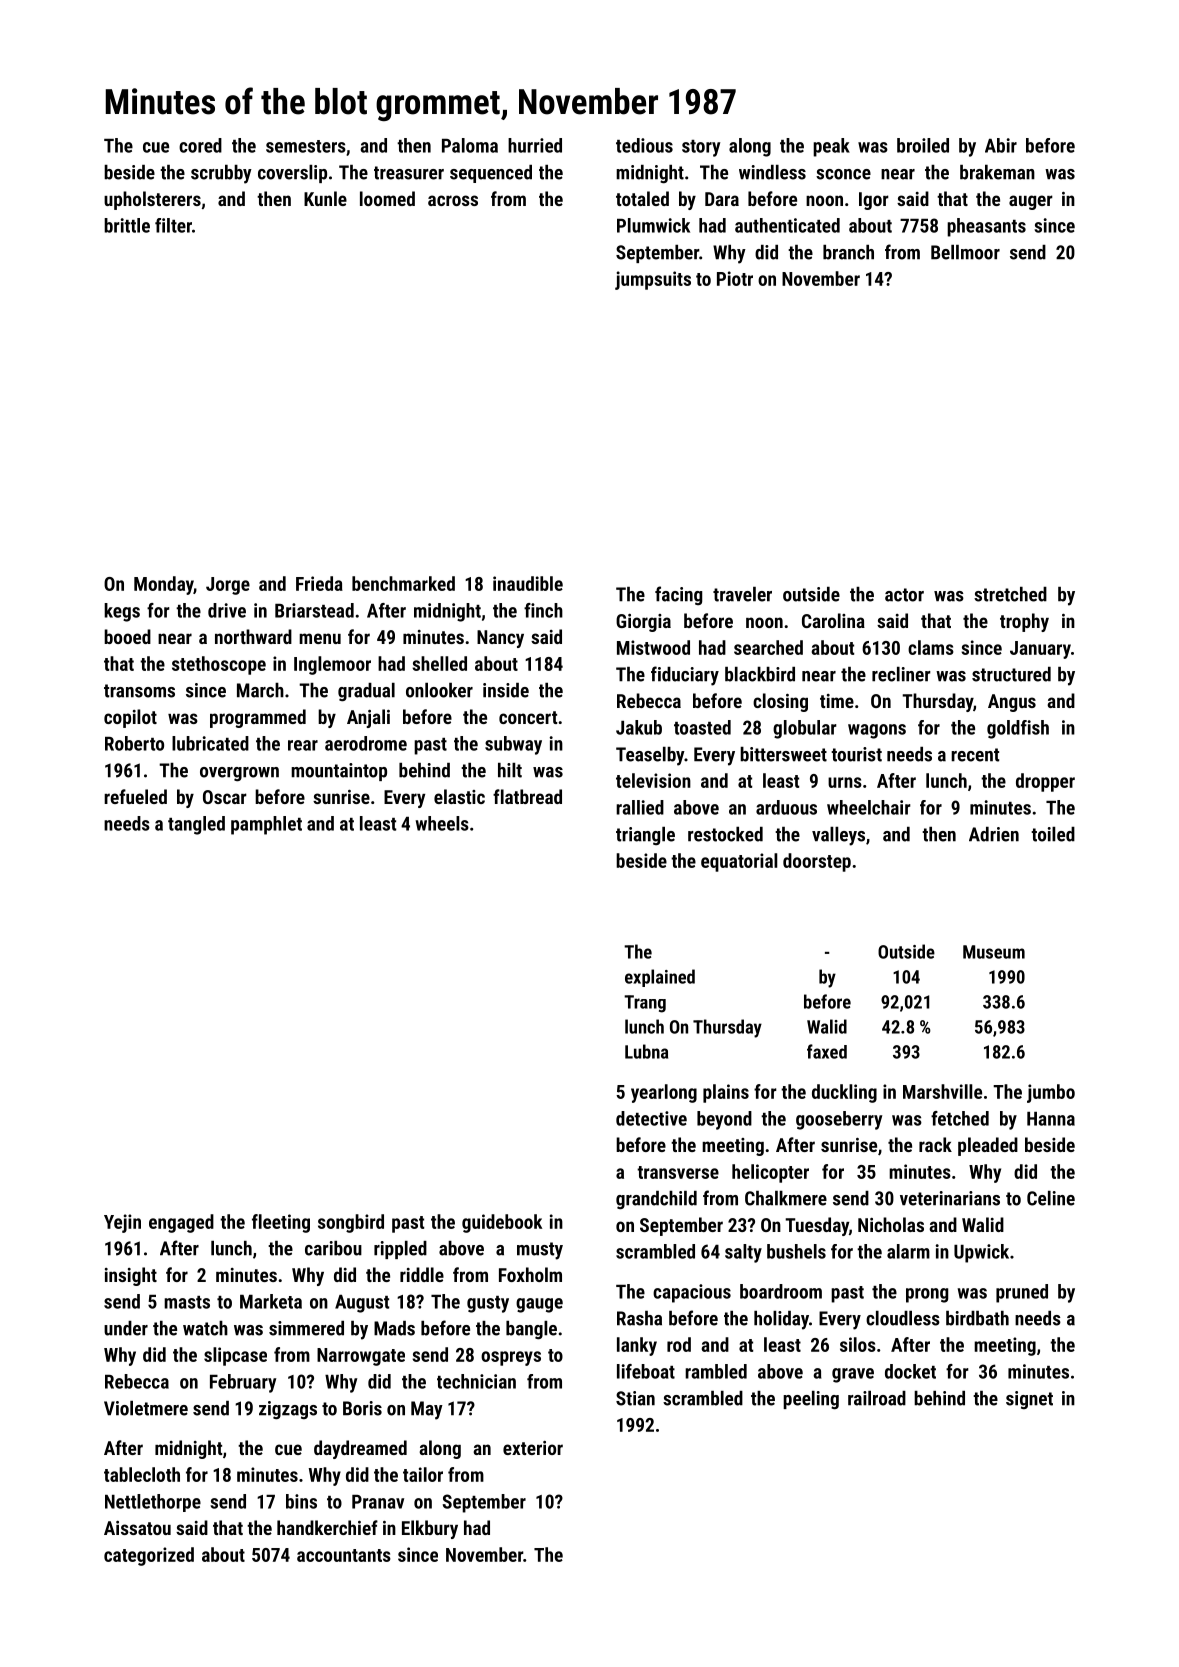 This page has width=1179, height=1667. Describe the element at coordinates (965, 252) in the page. I see `Bellmoor` at that location.
